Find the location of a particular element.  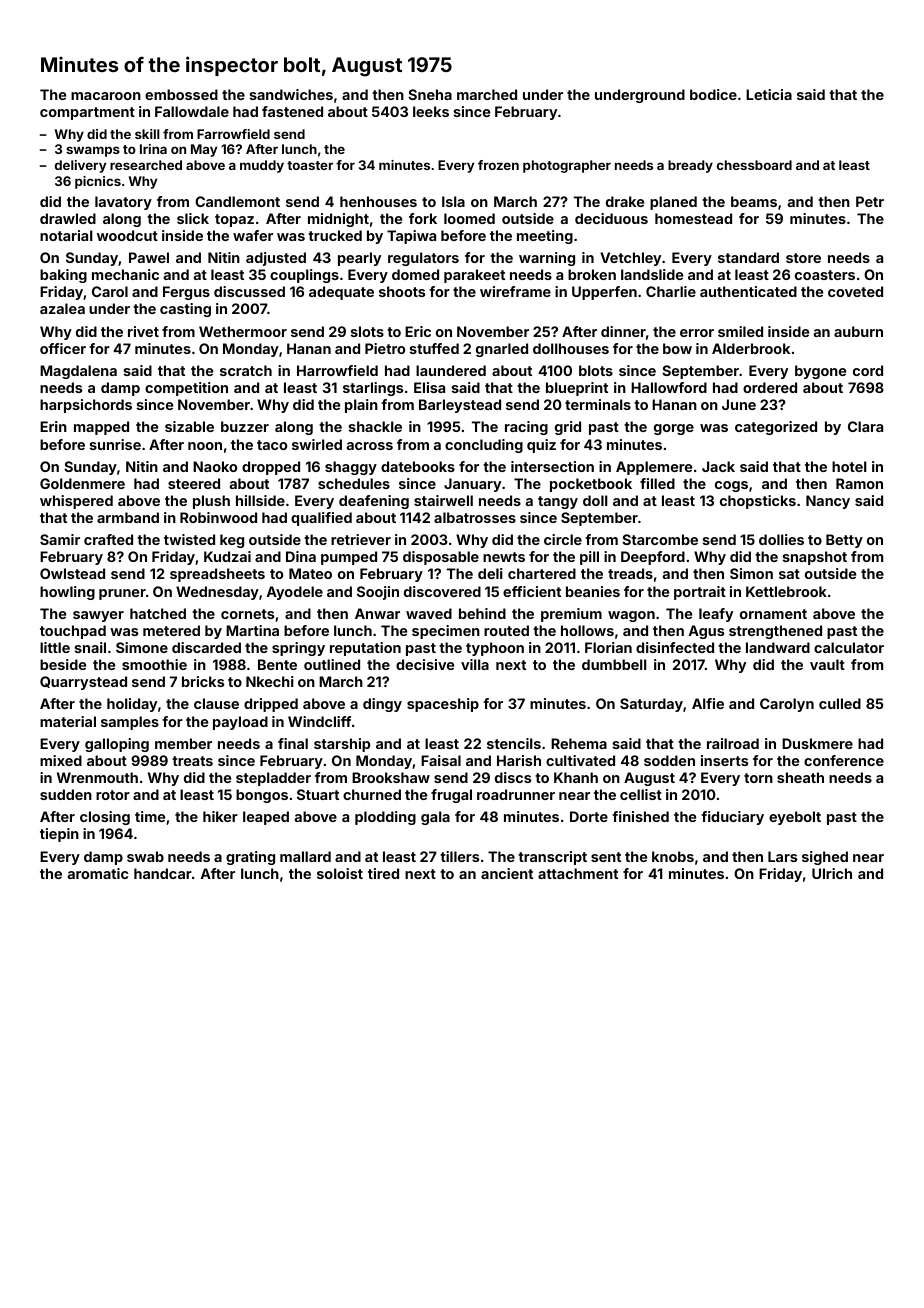

compartment is located at coordinates (87, 113).
